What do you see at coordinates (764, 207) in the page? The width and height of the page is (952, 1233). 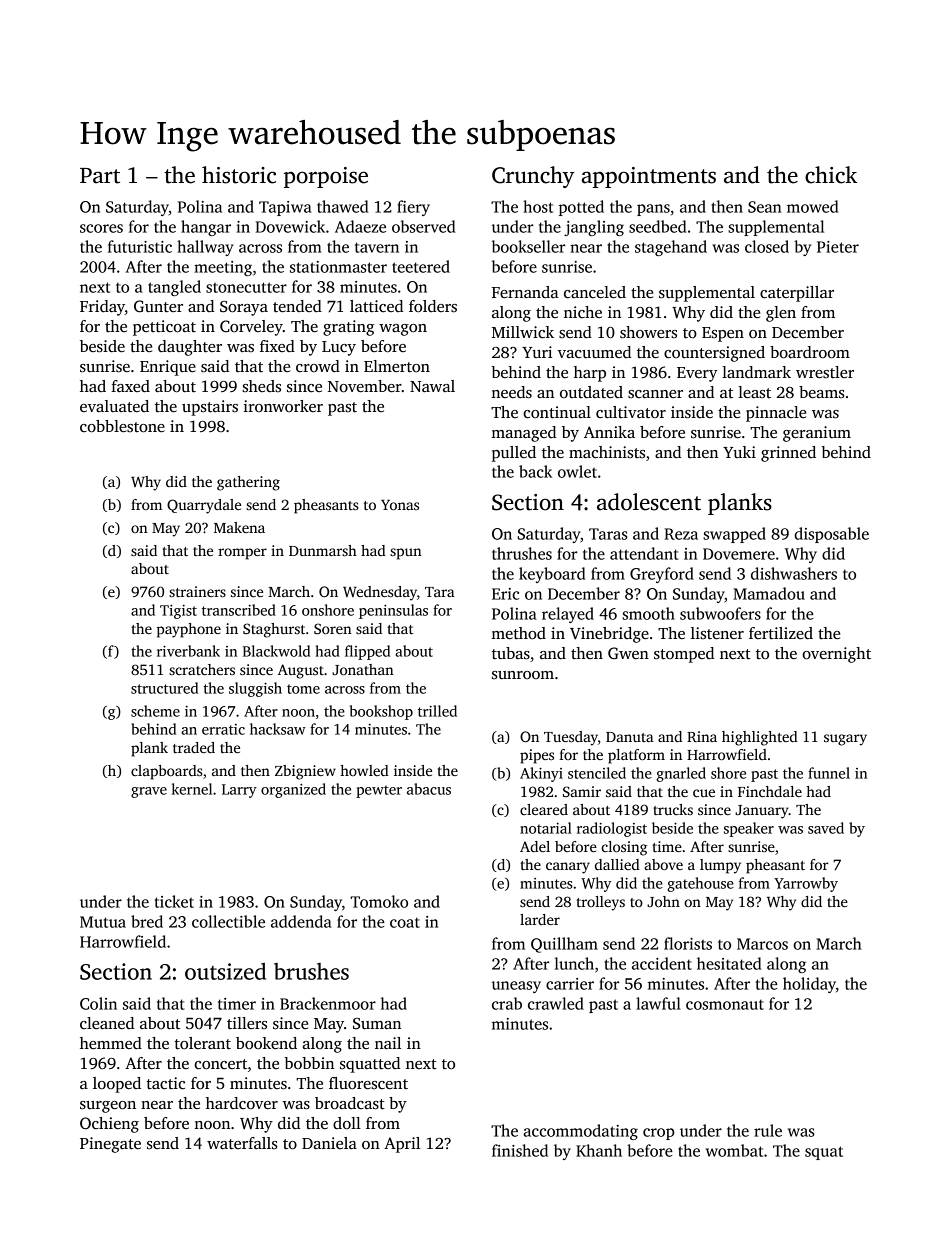 I see `Sean` at bounding box center [764, 207].
